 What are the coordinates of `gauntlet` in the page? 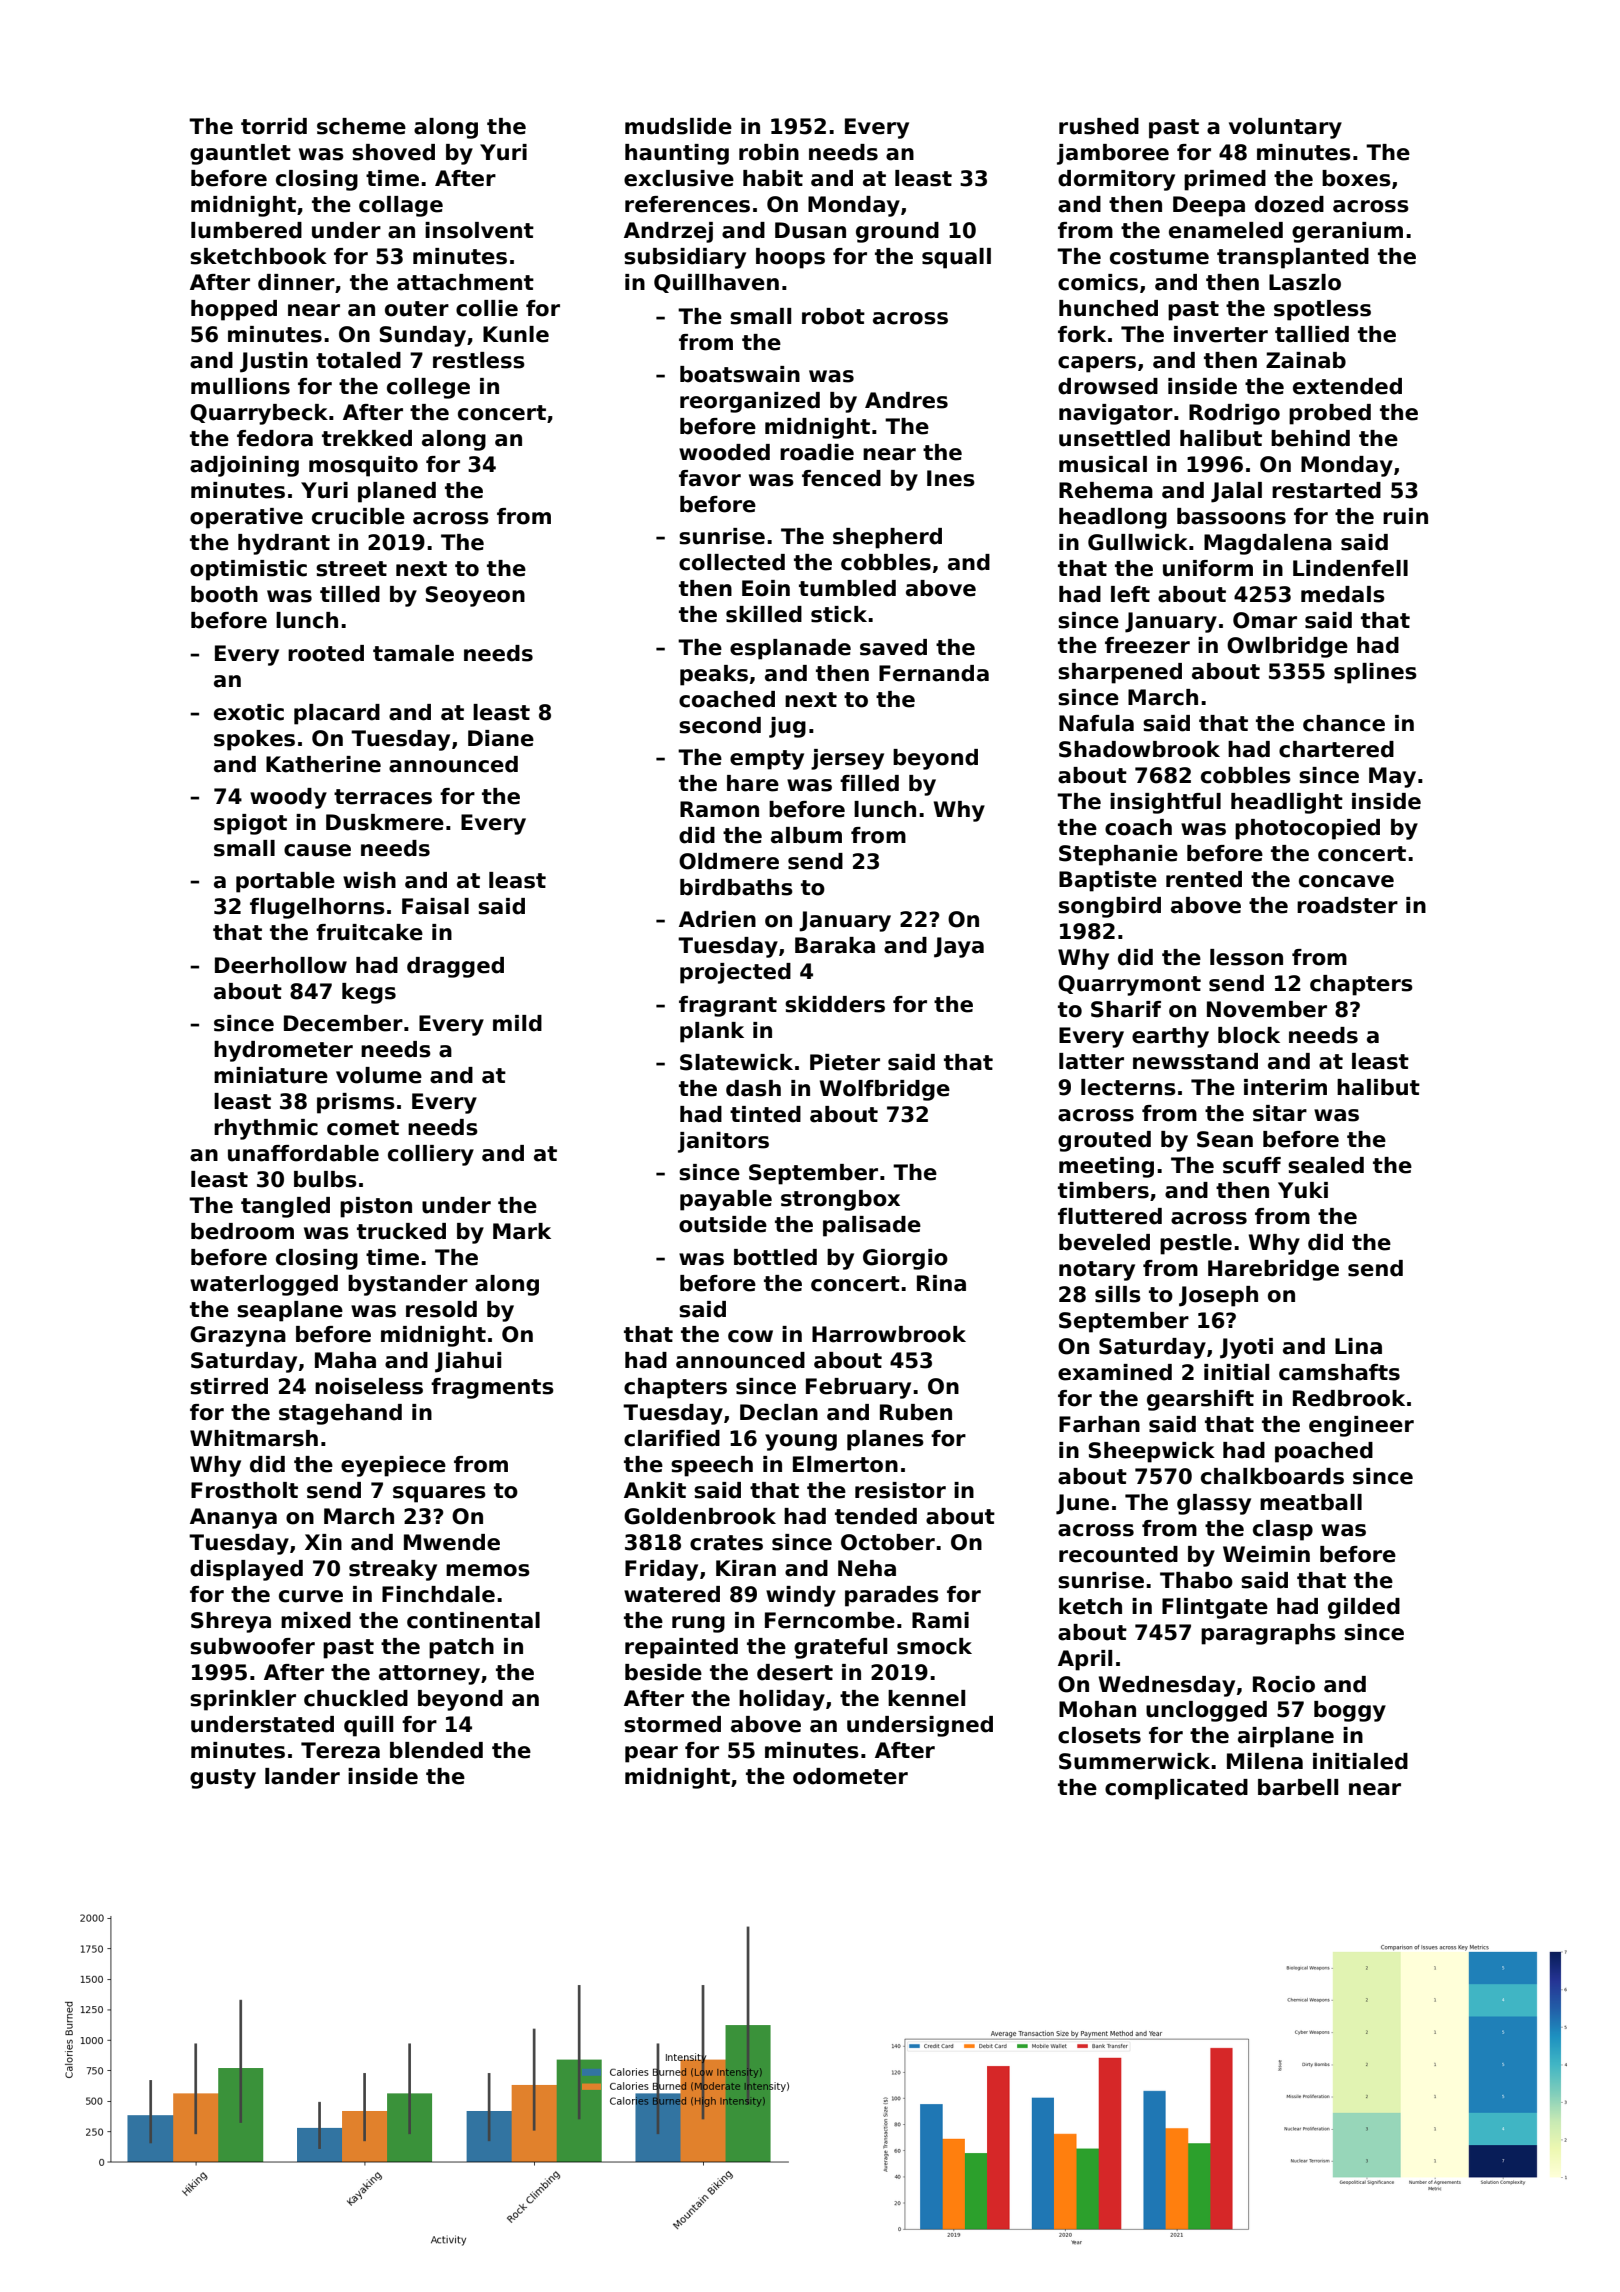 It's located at (240, 154).
